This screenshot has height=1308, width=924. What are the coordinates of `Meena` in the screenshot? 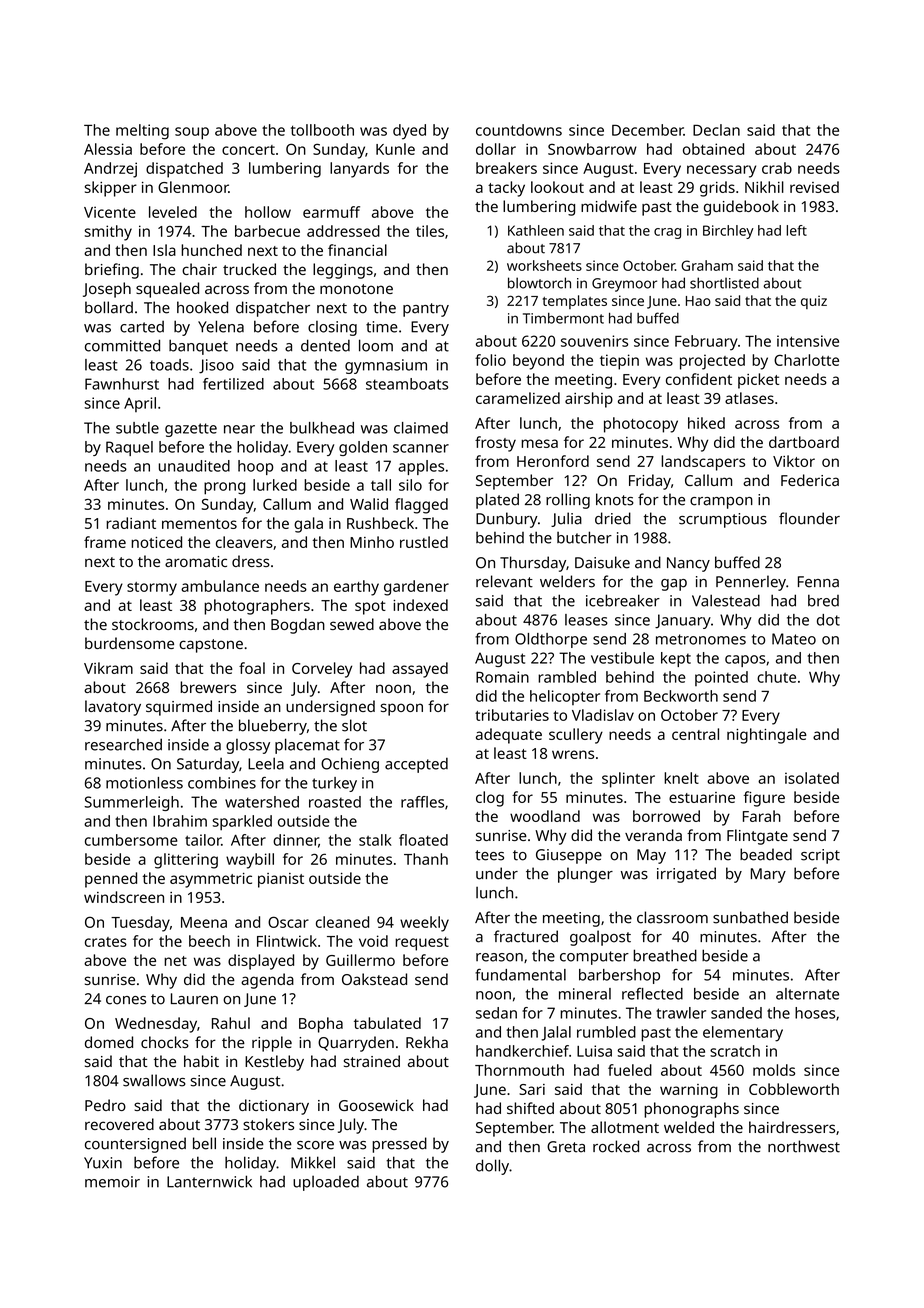 It's located at (204, 922).
